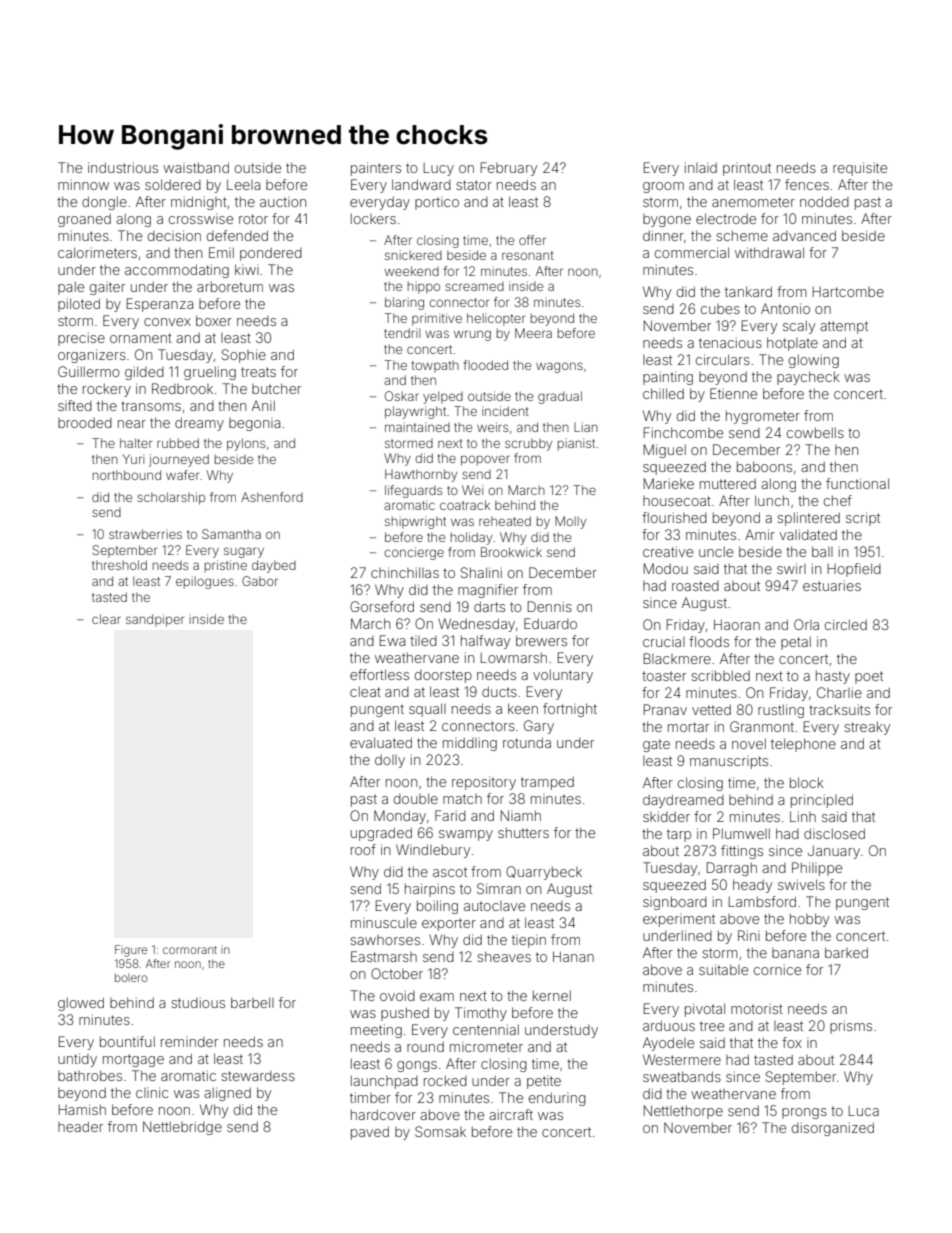  I want to click on Niamh, so click(521, 815).
